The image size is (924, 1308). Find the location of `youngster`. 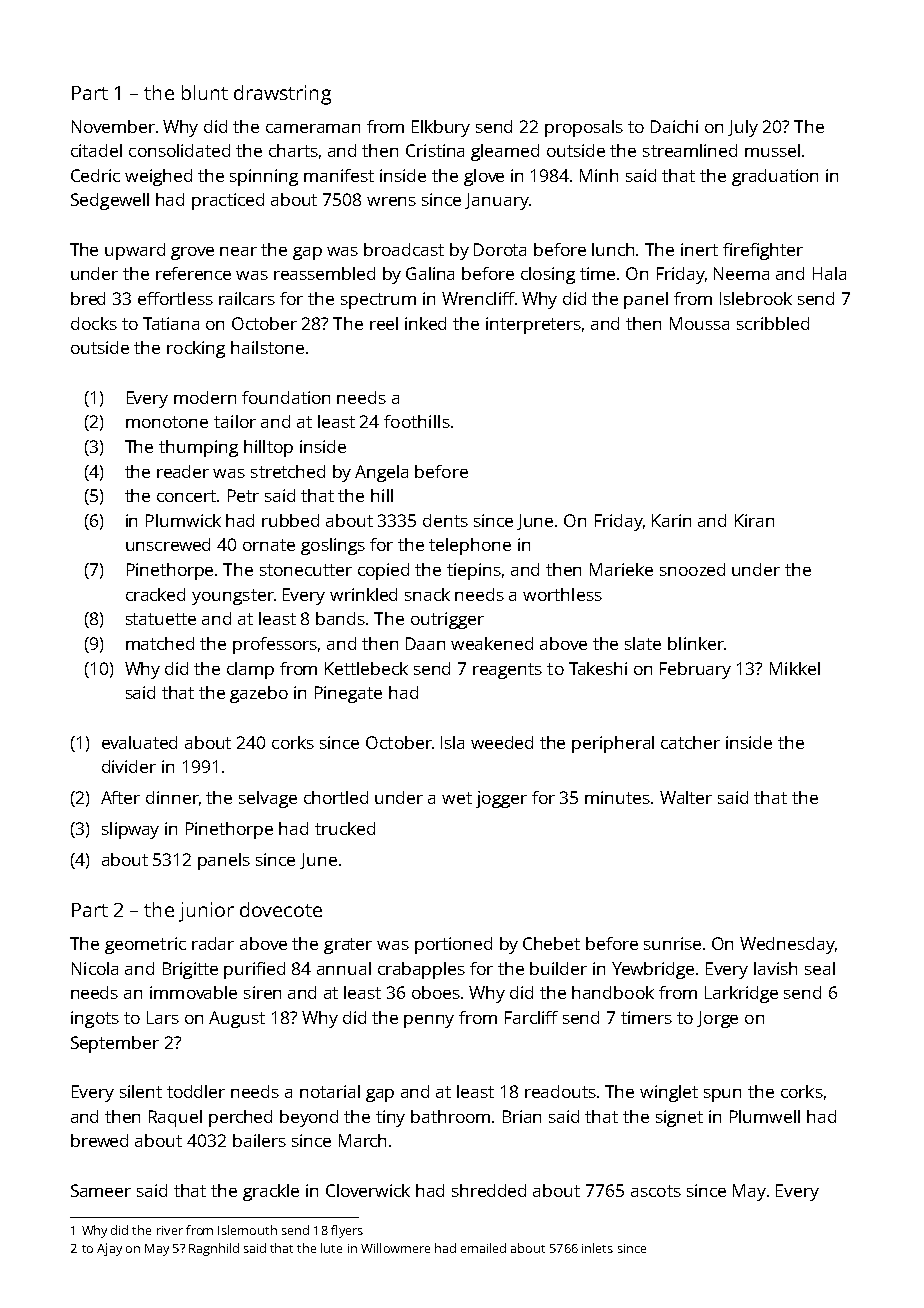

youngster is located at coordinates (233, 597).
